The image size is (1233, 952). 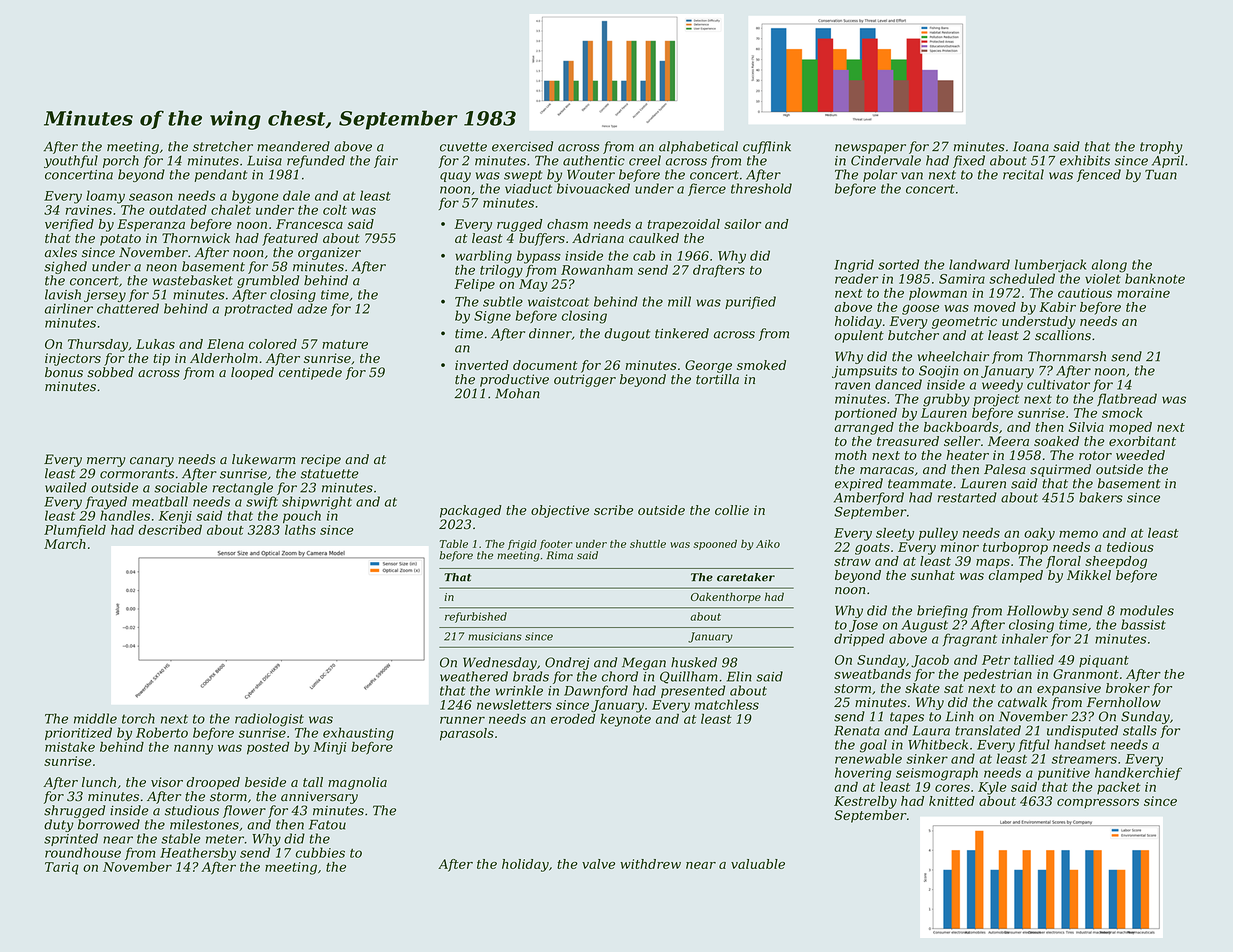 I want to click on newspaper, so click(x=870, y=149).
